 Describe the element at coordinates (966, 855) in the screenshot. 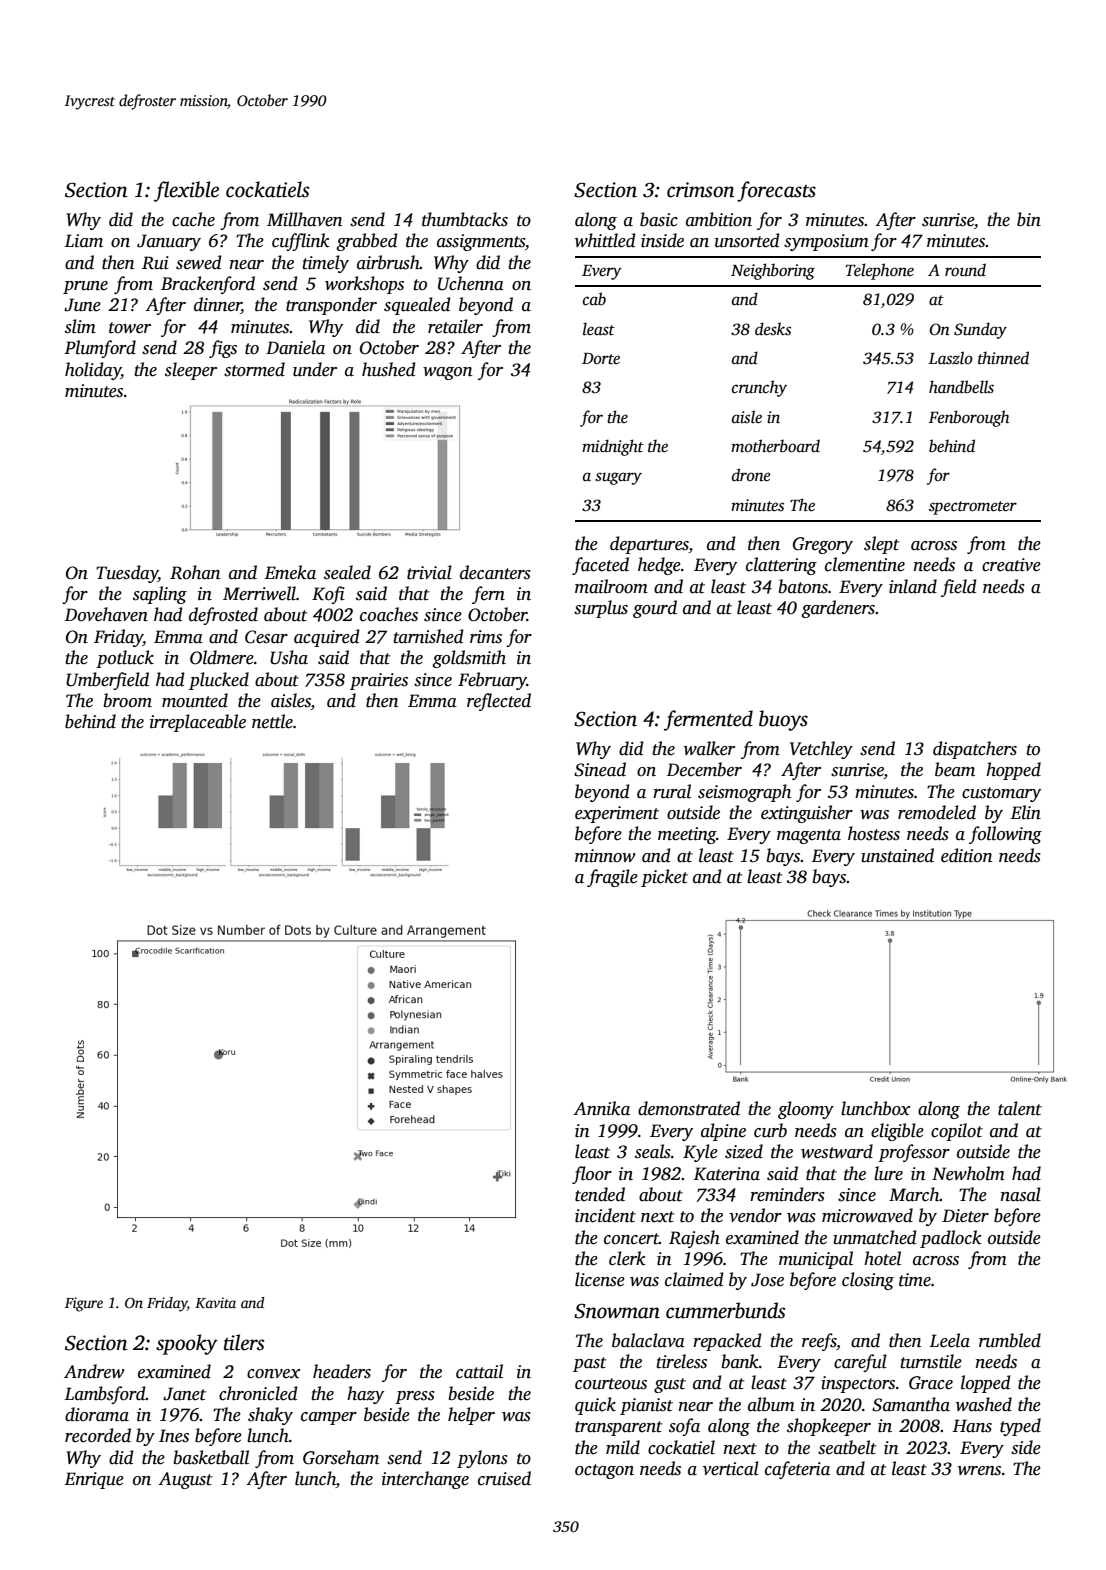

I see `edition` at that location.
